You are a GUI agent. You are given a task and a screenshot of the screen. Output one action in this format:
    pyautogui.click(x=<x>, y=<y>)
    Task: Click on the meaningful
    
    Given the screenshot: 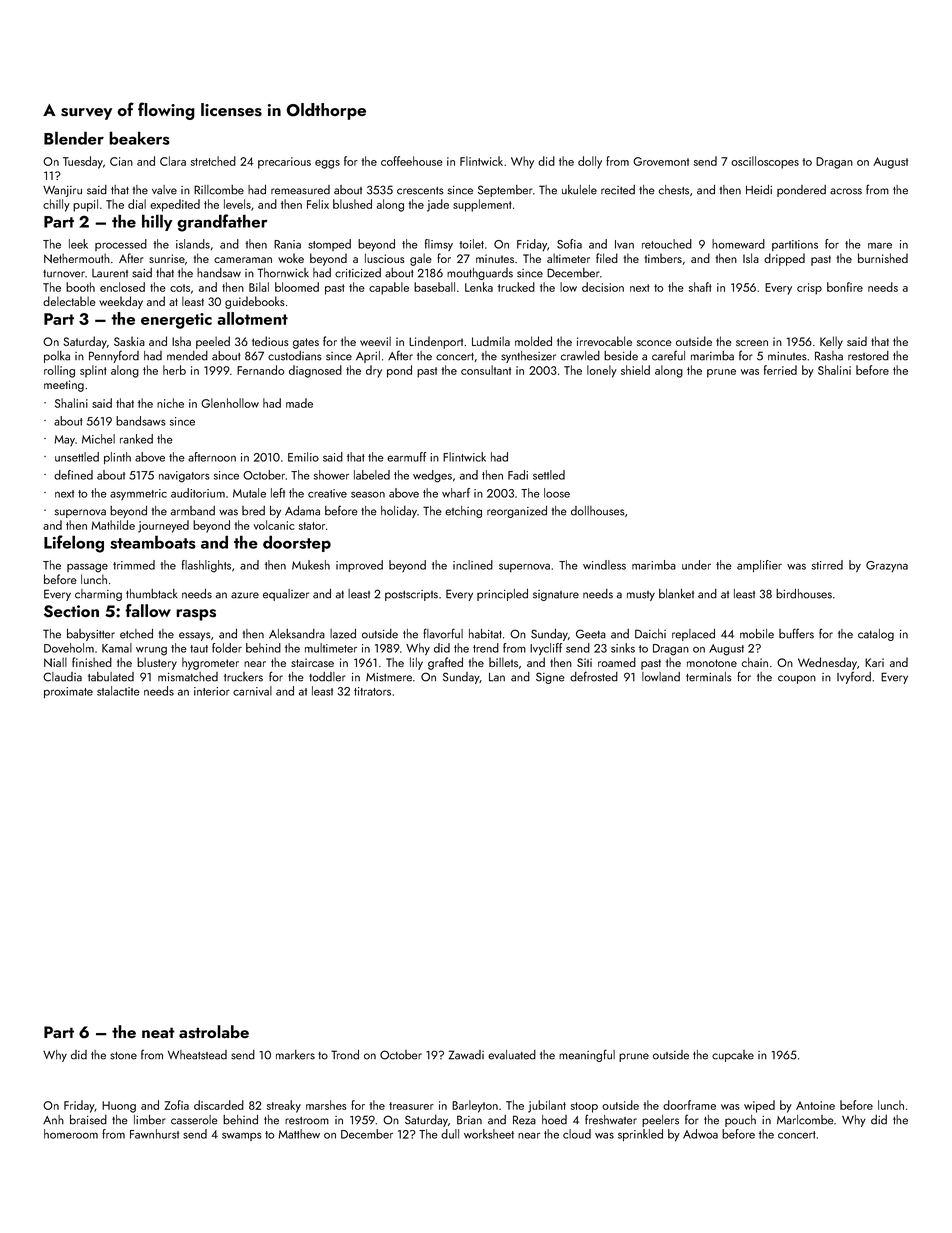 What is the action you would take?
    pyautogui.click(x=587, y=1055)
